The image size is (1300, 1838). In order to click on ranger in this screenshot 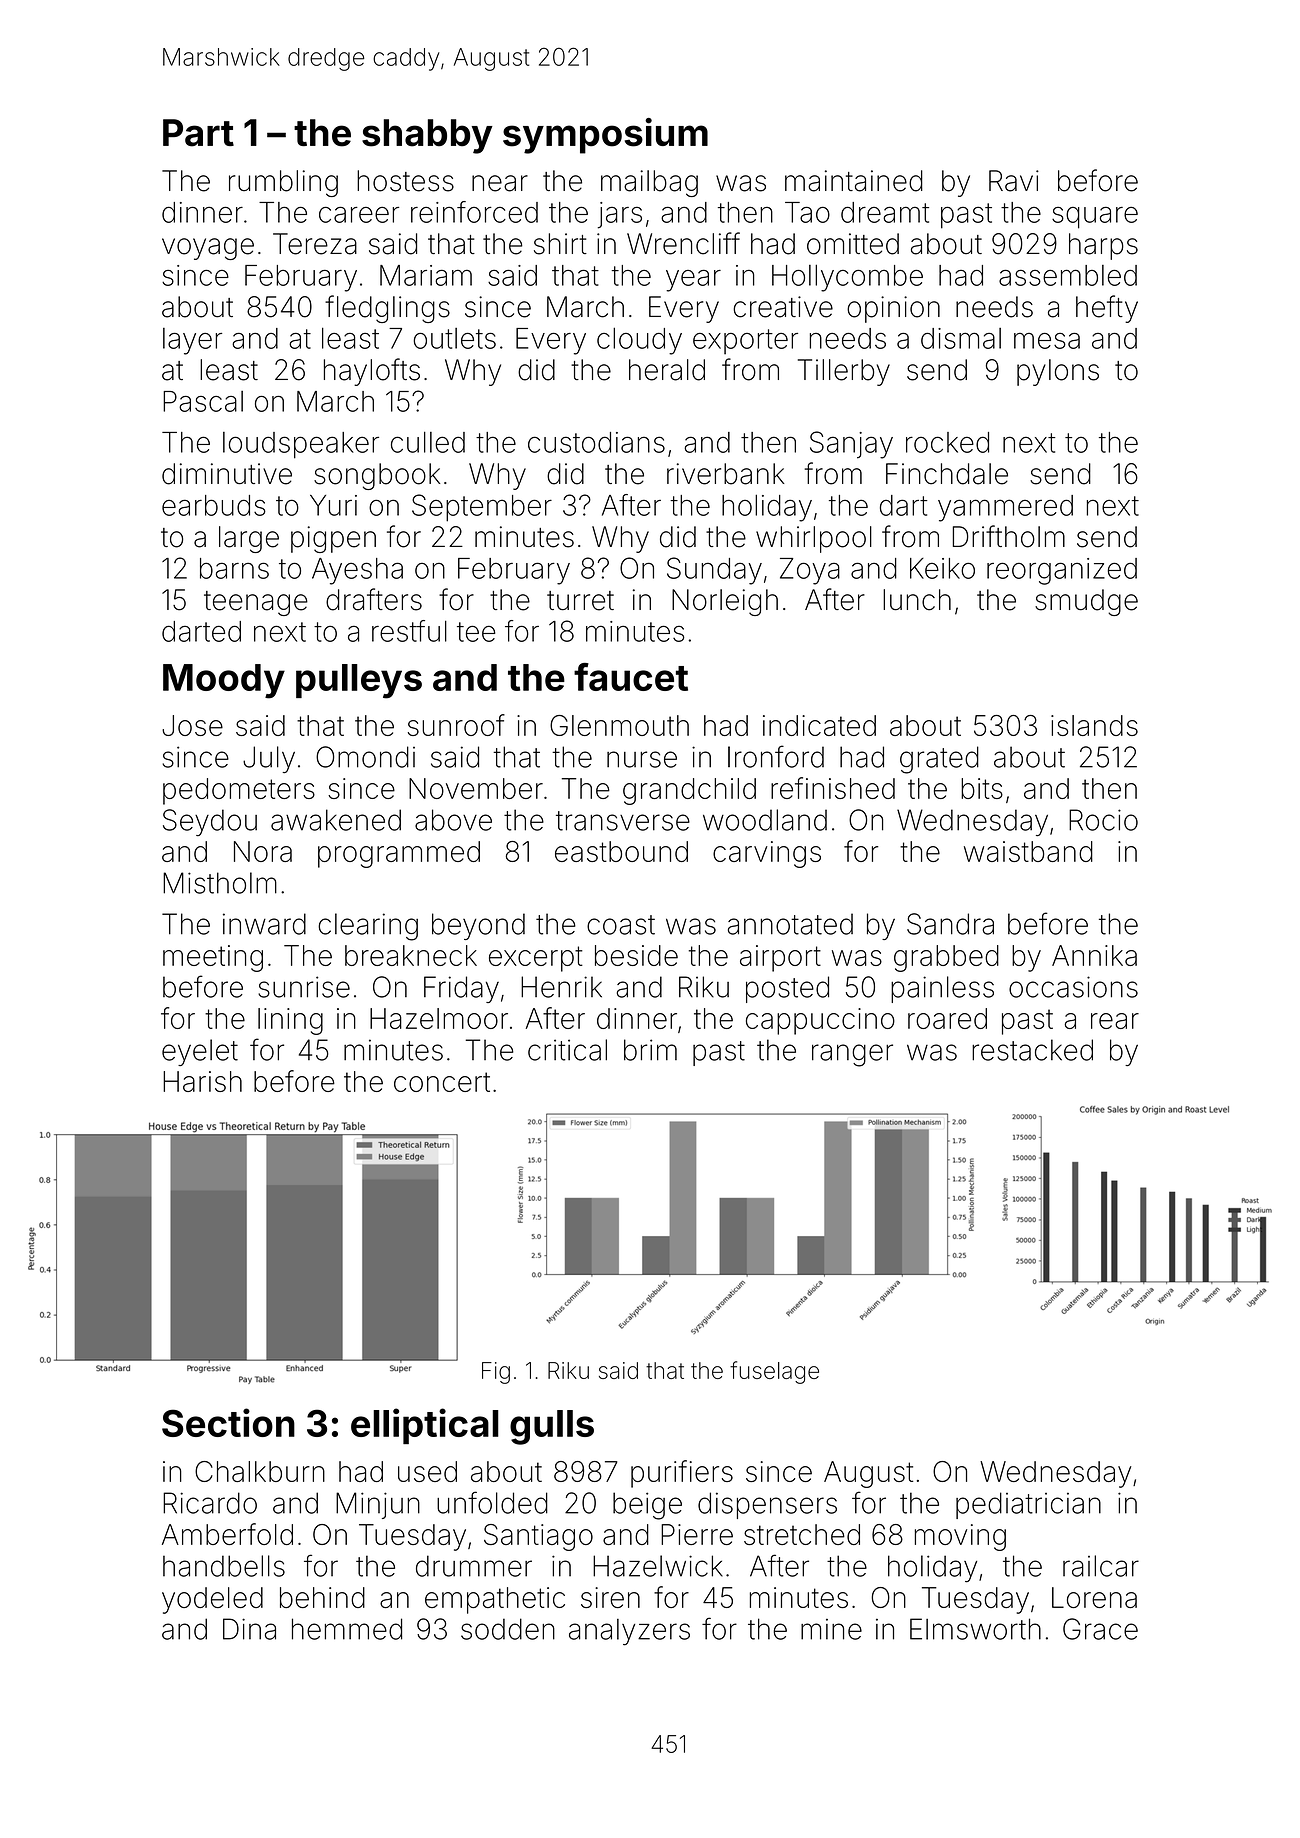, I will do `click(852, 1055)`.
